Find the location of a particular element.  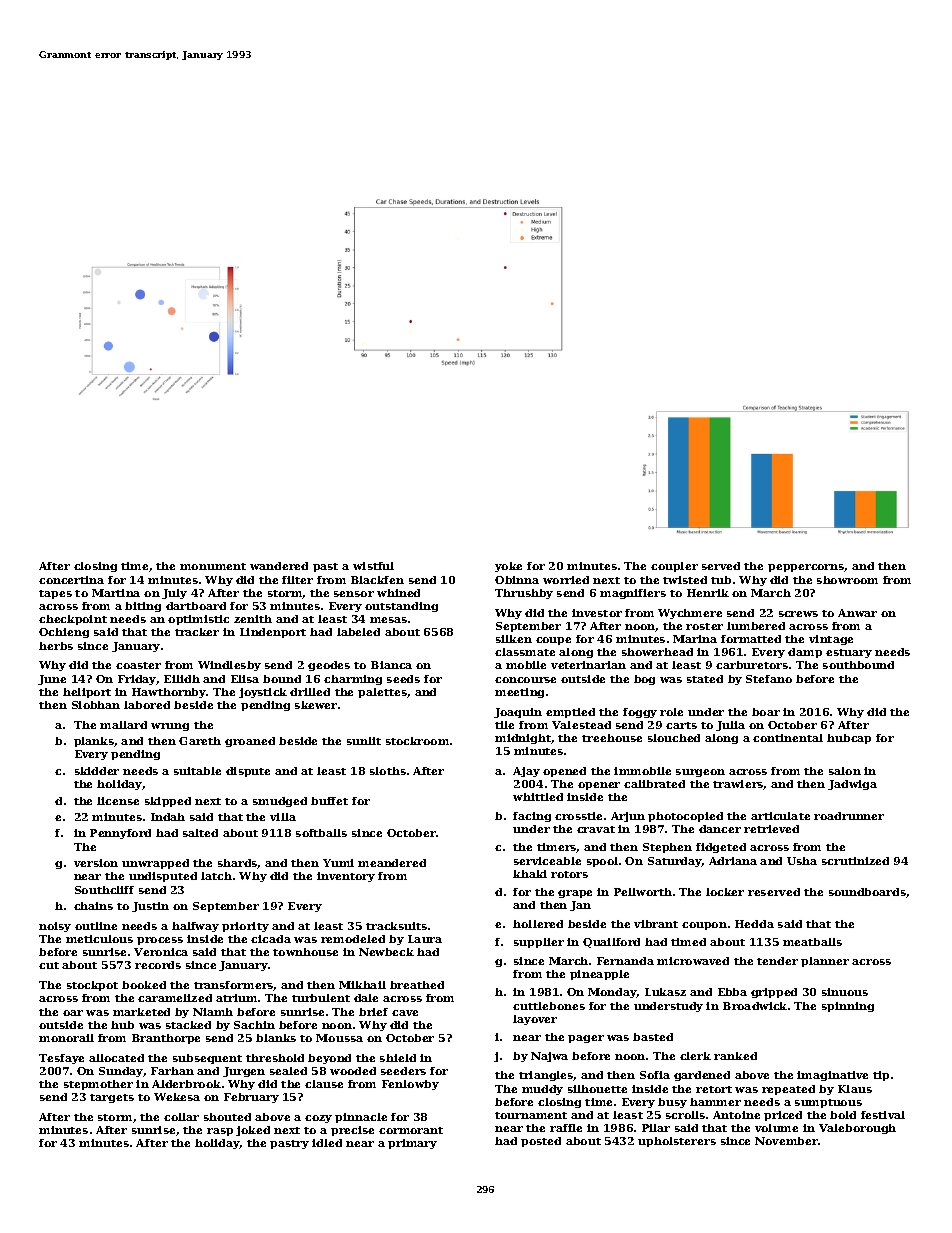

rasp is located at coordinates (220, 1132).
